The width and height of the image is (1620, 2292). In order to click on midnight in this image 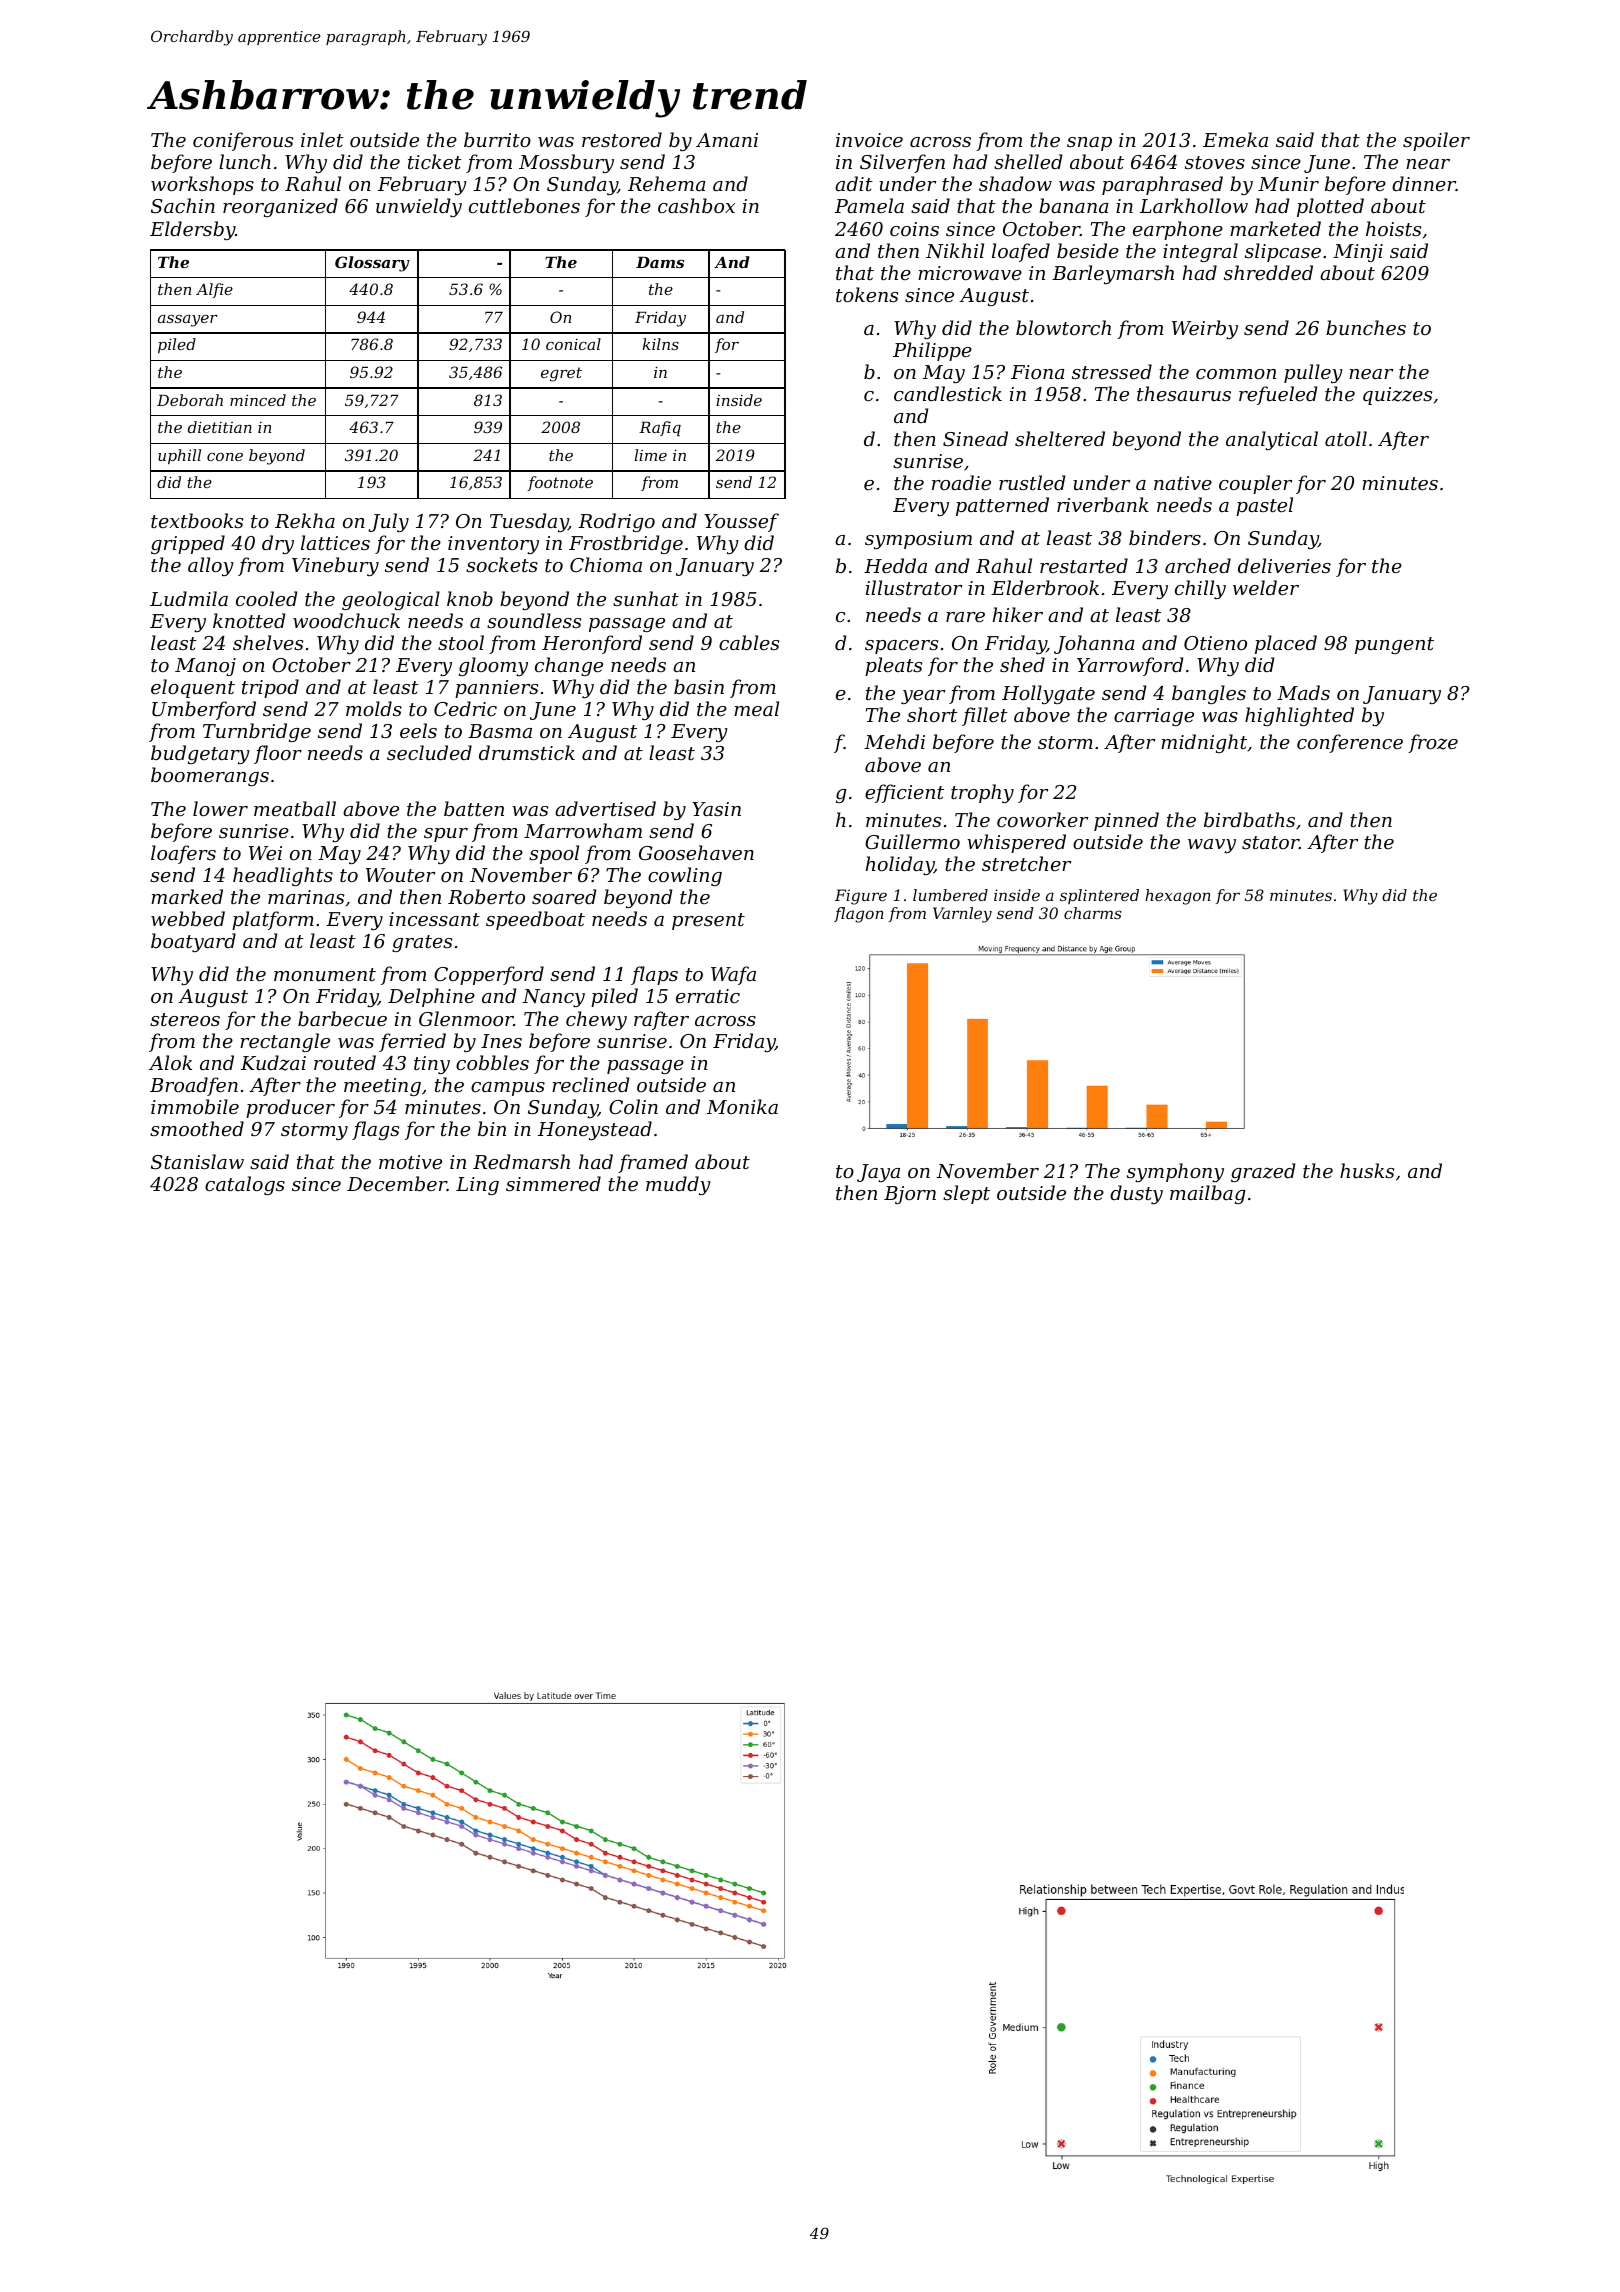, I will do `click(1204, 743)`.
